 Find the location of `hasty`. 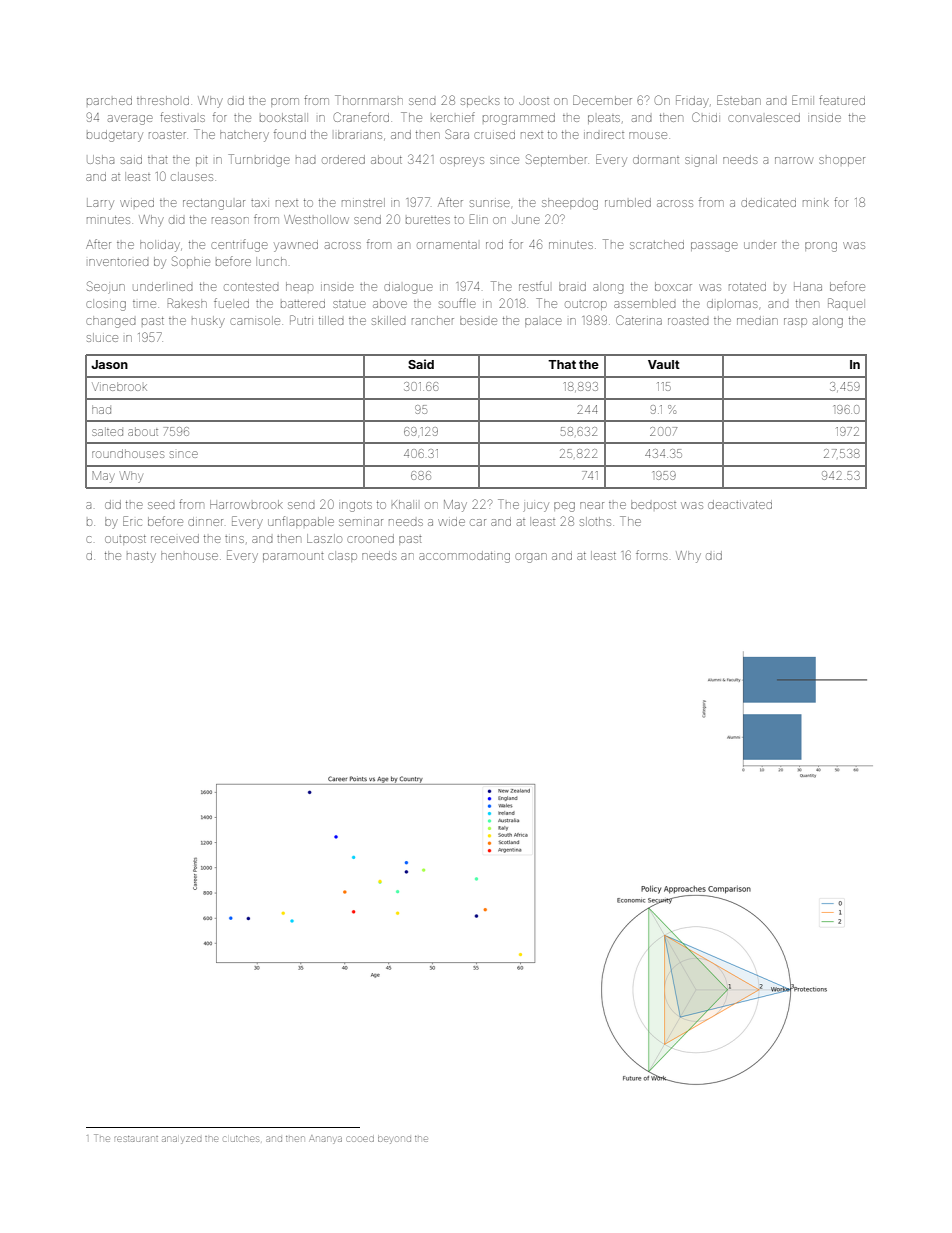

hasty is located at coordinates (141, 557).
